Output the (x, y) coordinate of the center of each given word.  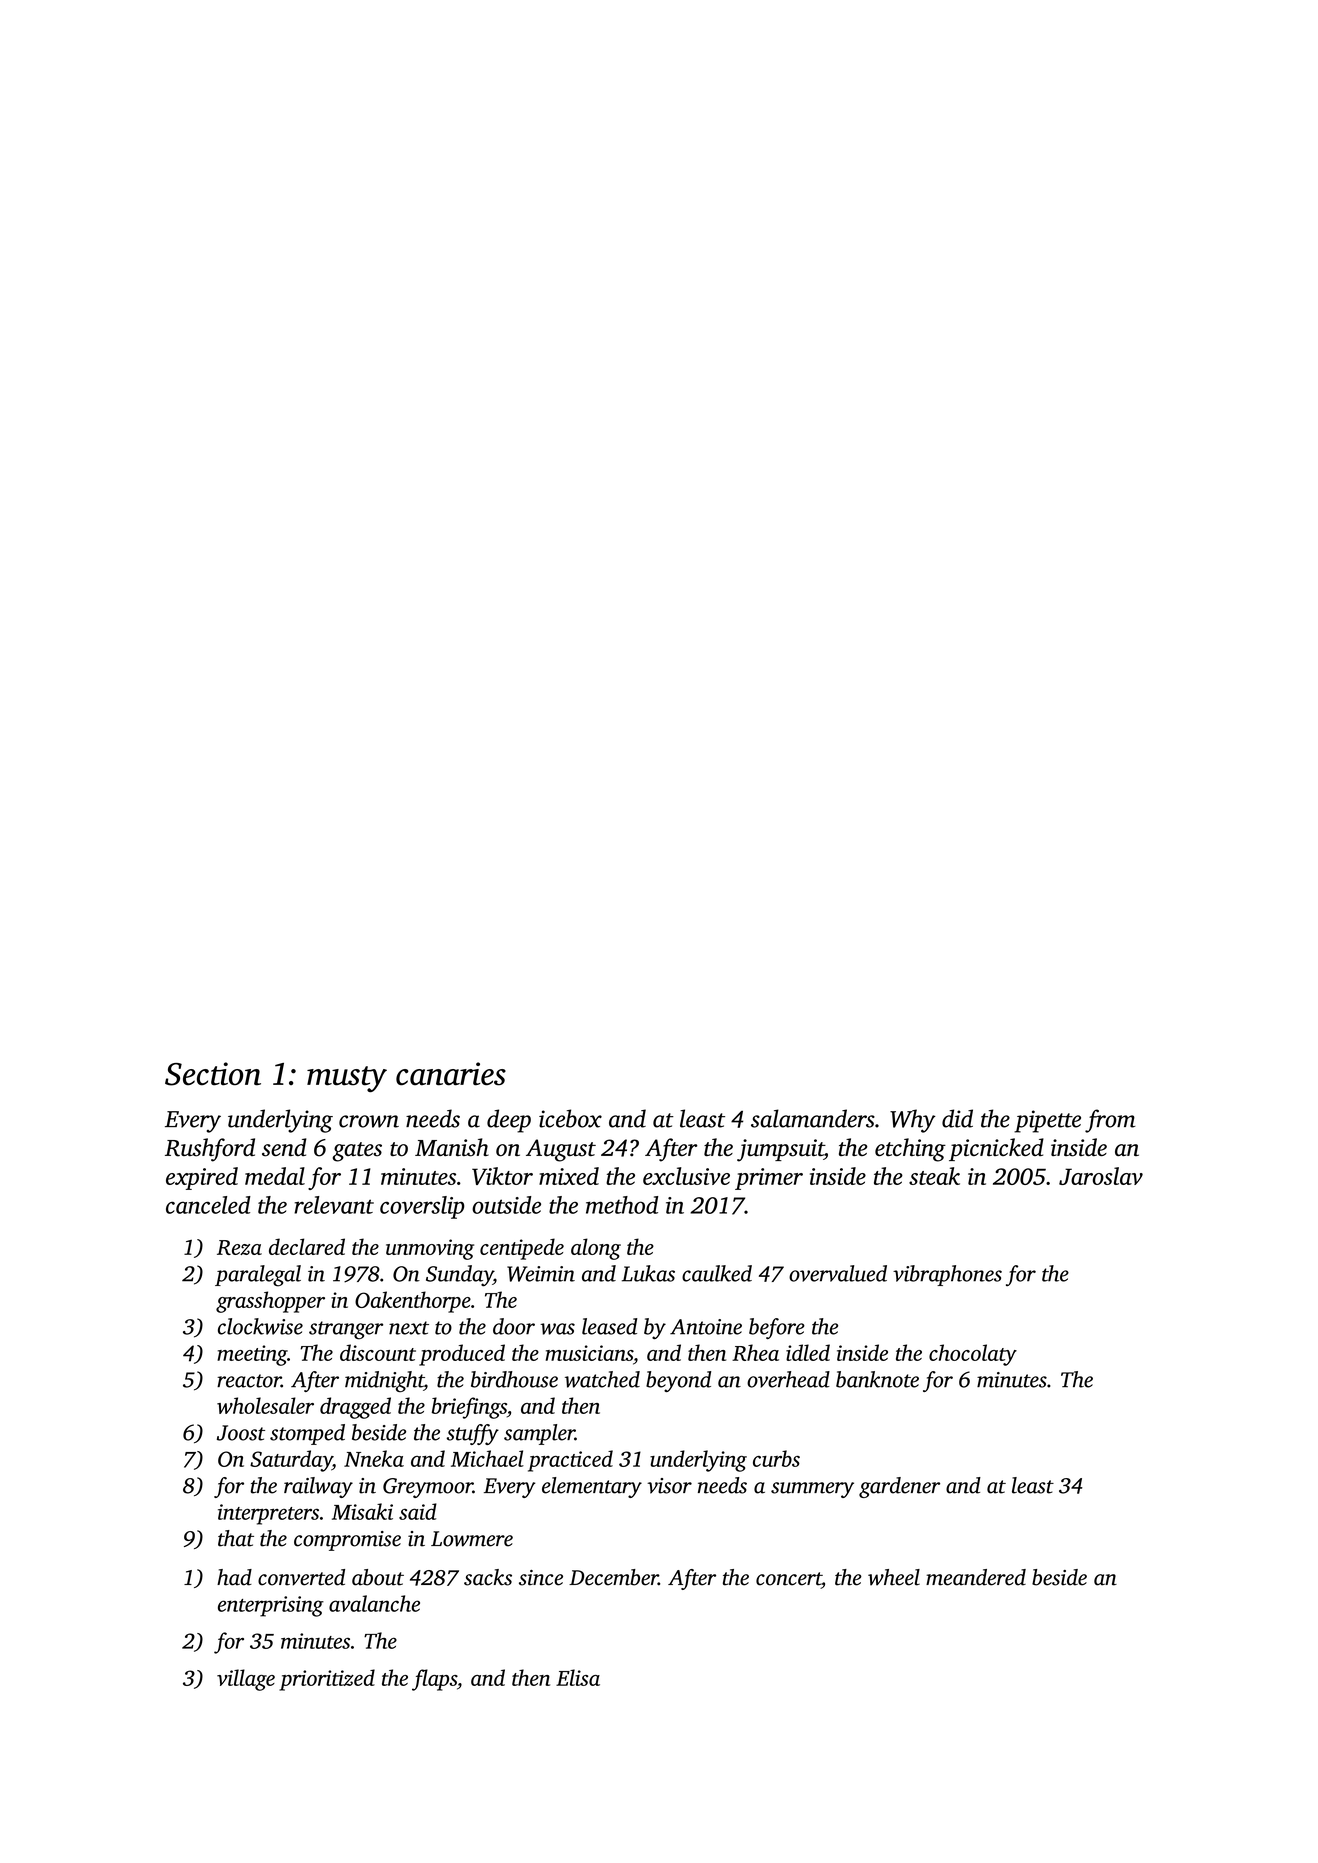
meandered (976, 1577)
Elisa (578, 1677)
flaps (434, 1680)
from (1110, 1121)
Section (213, 1074)
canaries (451, 1074)
